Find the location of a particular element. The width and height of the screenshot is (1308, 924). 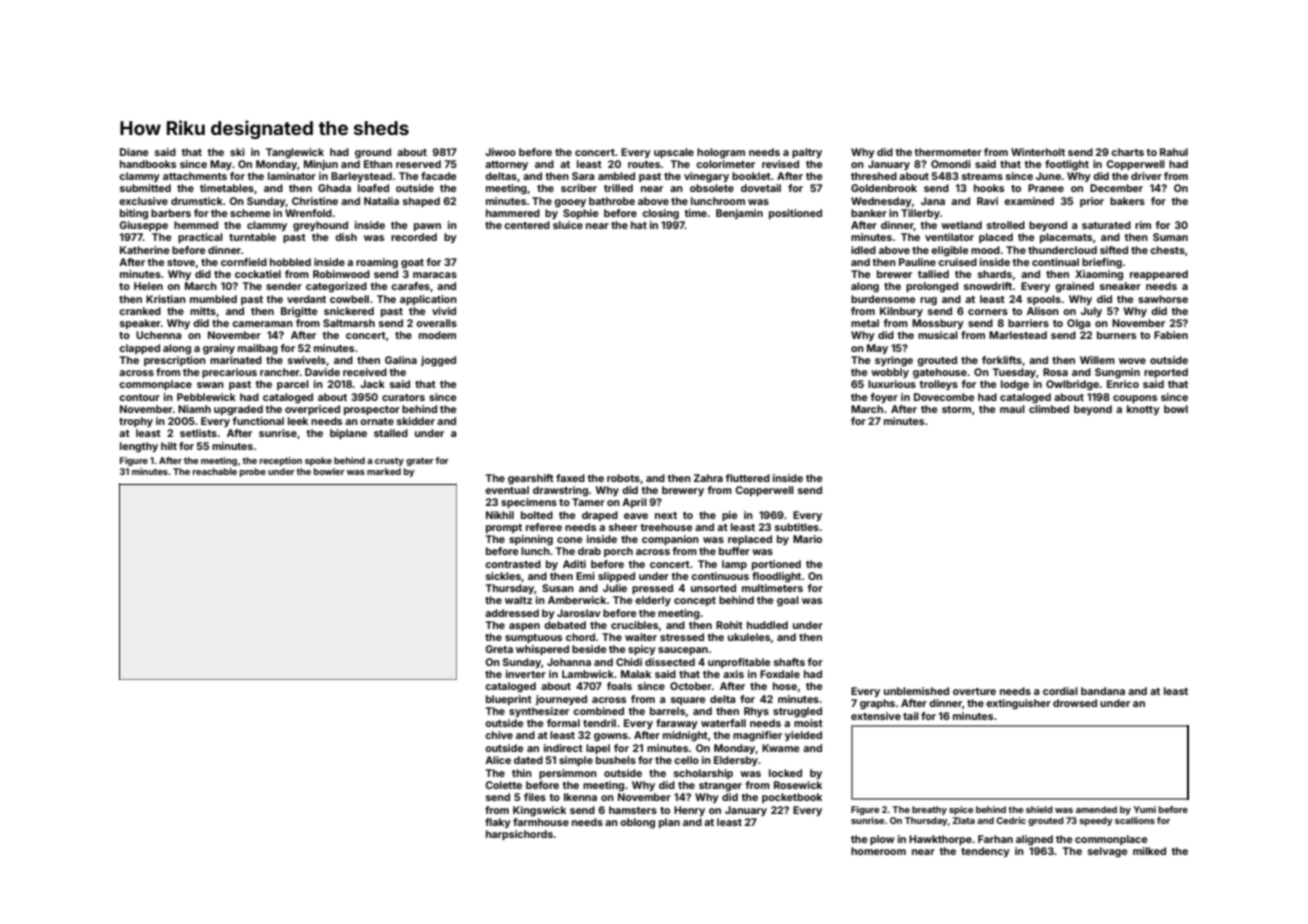

turntable is located at coordinates (252, 237).
